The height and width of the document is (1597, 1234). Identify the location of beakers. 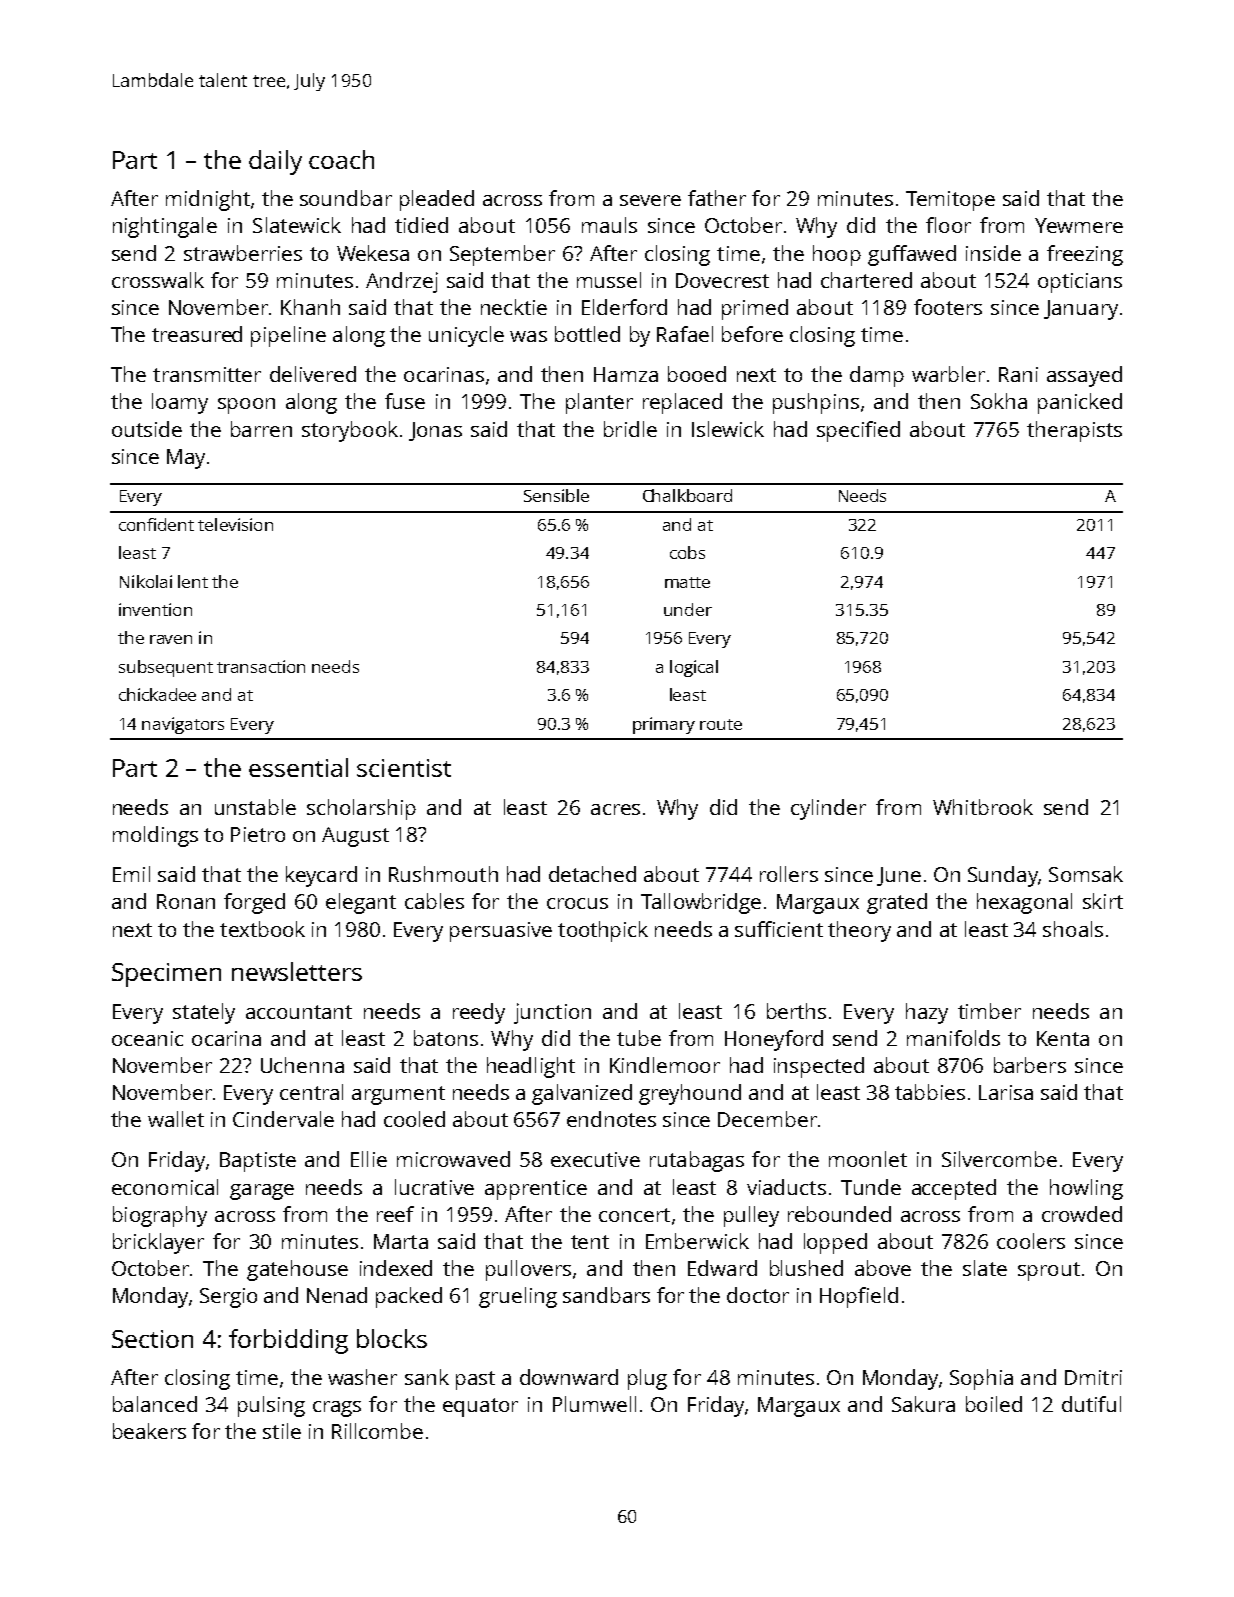
(149, 1431).
